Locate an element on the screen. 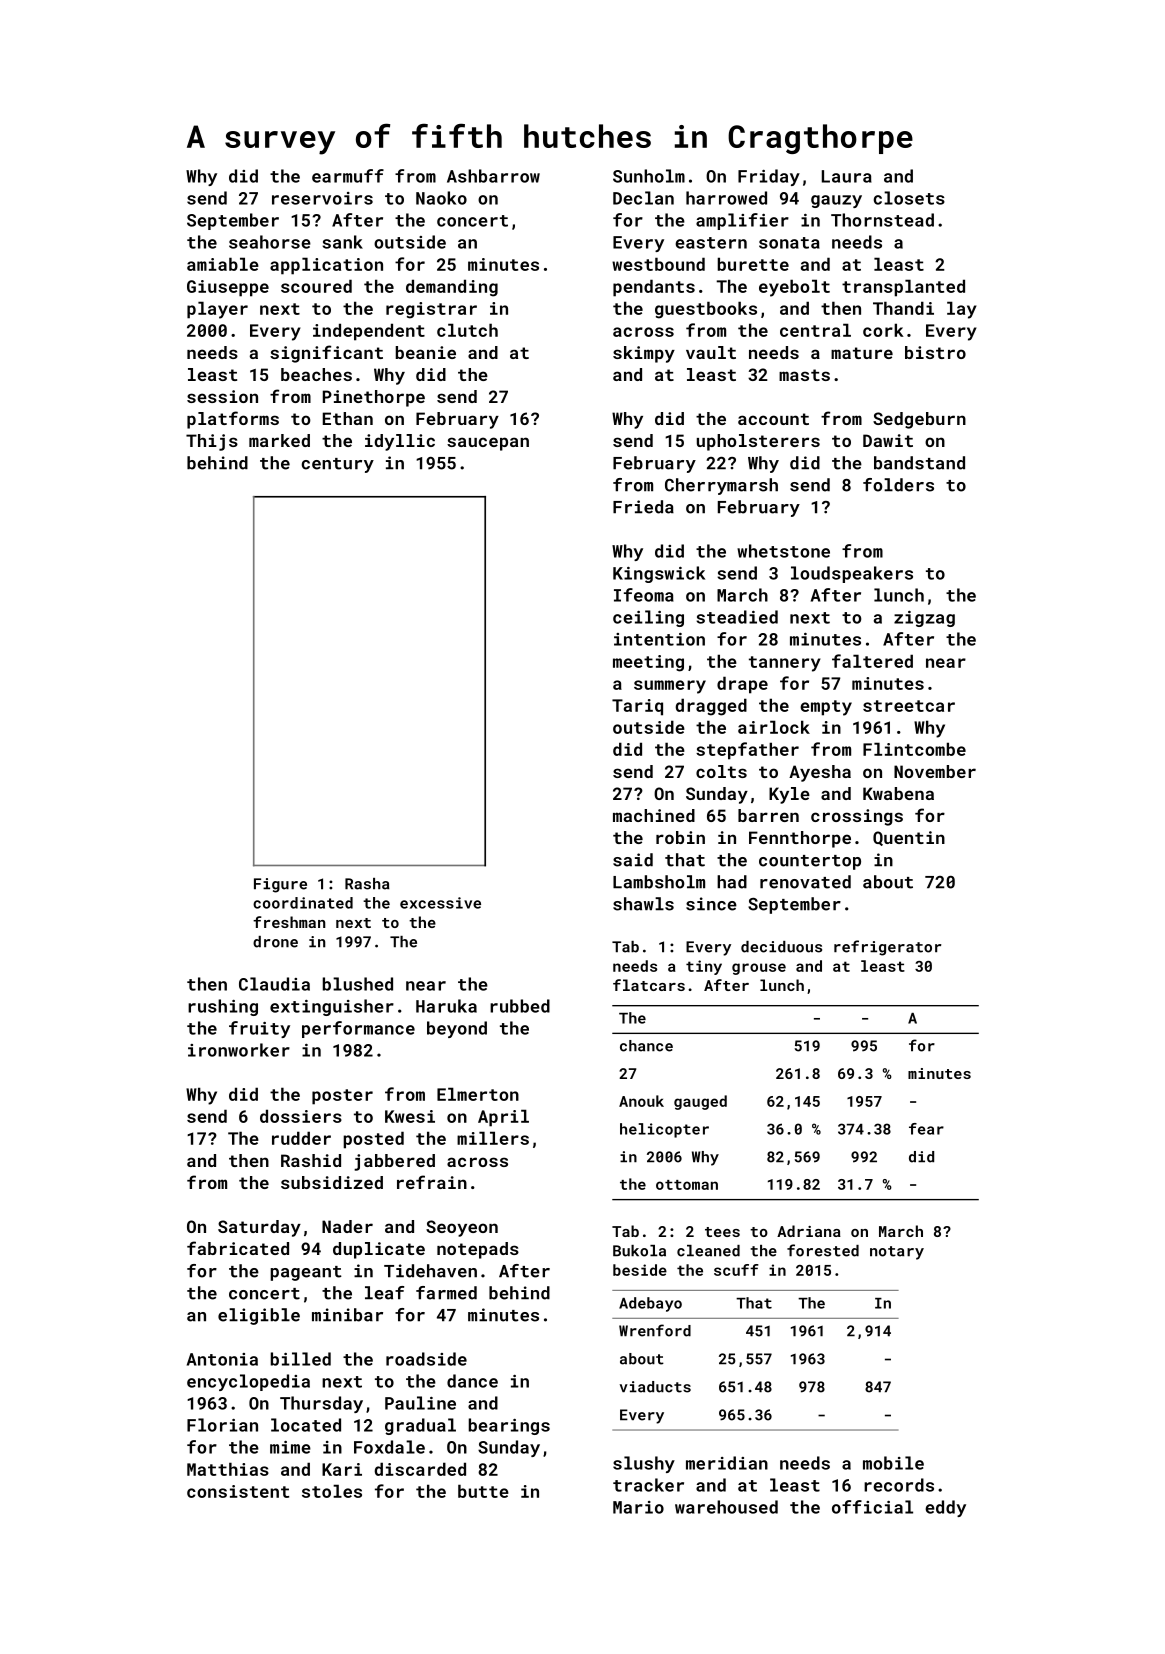 This screenshot has width=1165, height=1654. idyllic is located at coordinates (400, 442).
